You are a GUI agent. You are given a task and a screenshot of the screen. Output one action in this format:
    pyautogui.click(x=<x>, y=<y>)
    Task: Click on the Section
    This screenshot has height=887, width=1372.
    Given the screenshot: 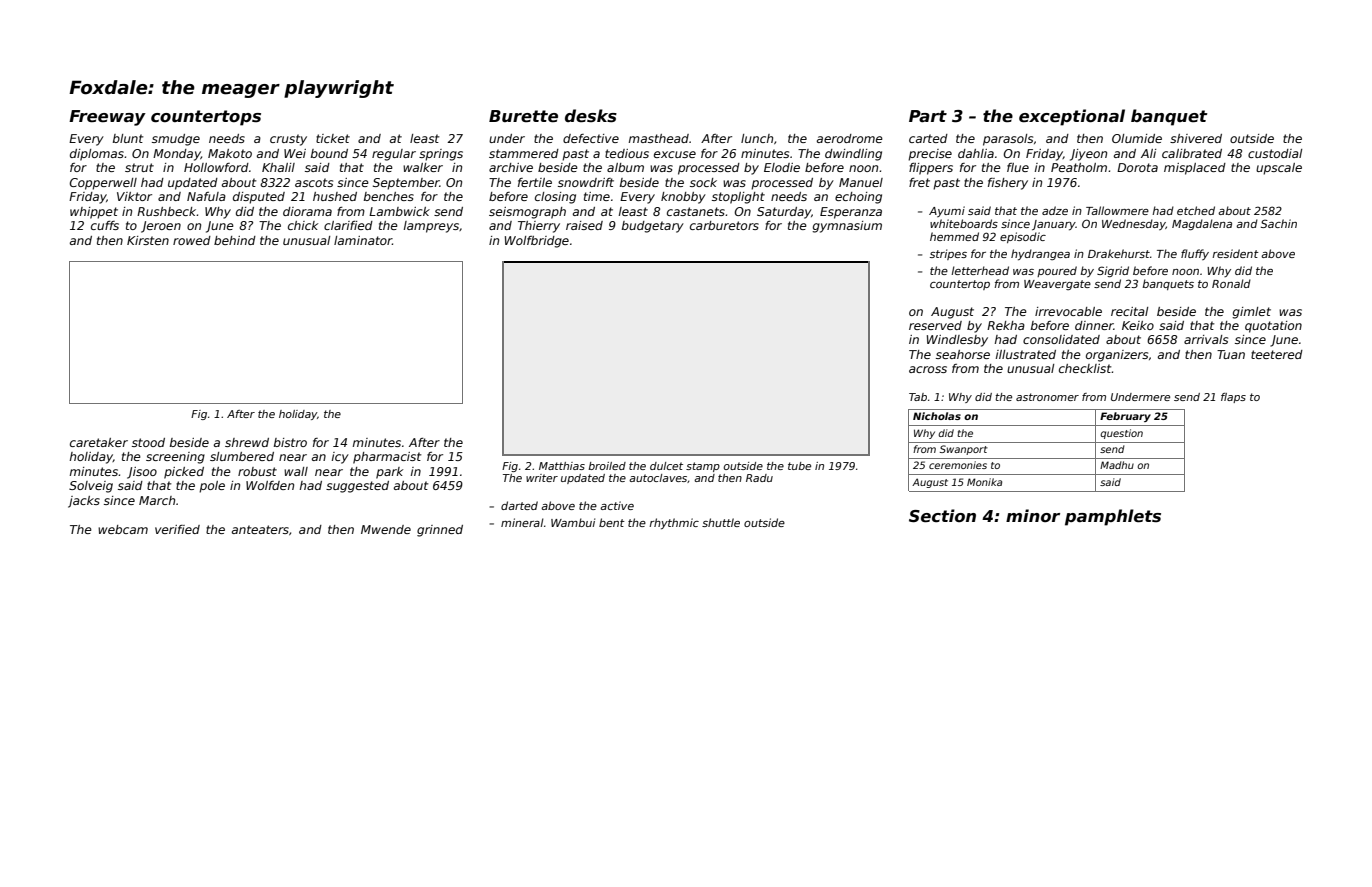 What is the action you would take?
    pyautogui.click(x=942, y=516)
